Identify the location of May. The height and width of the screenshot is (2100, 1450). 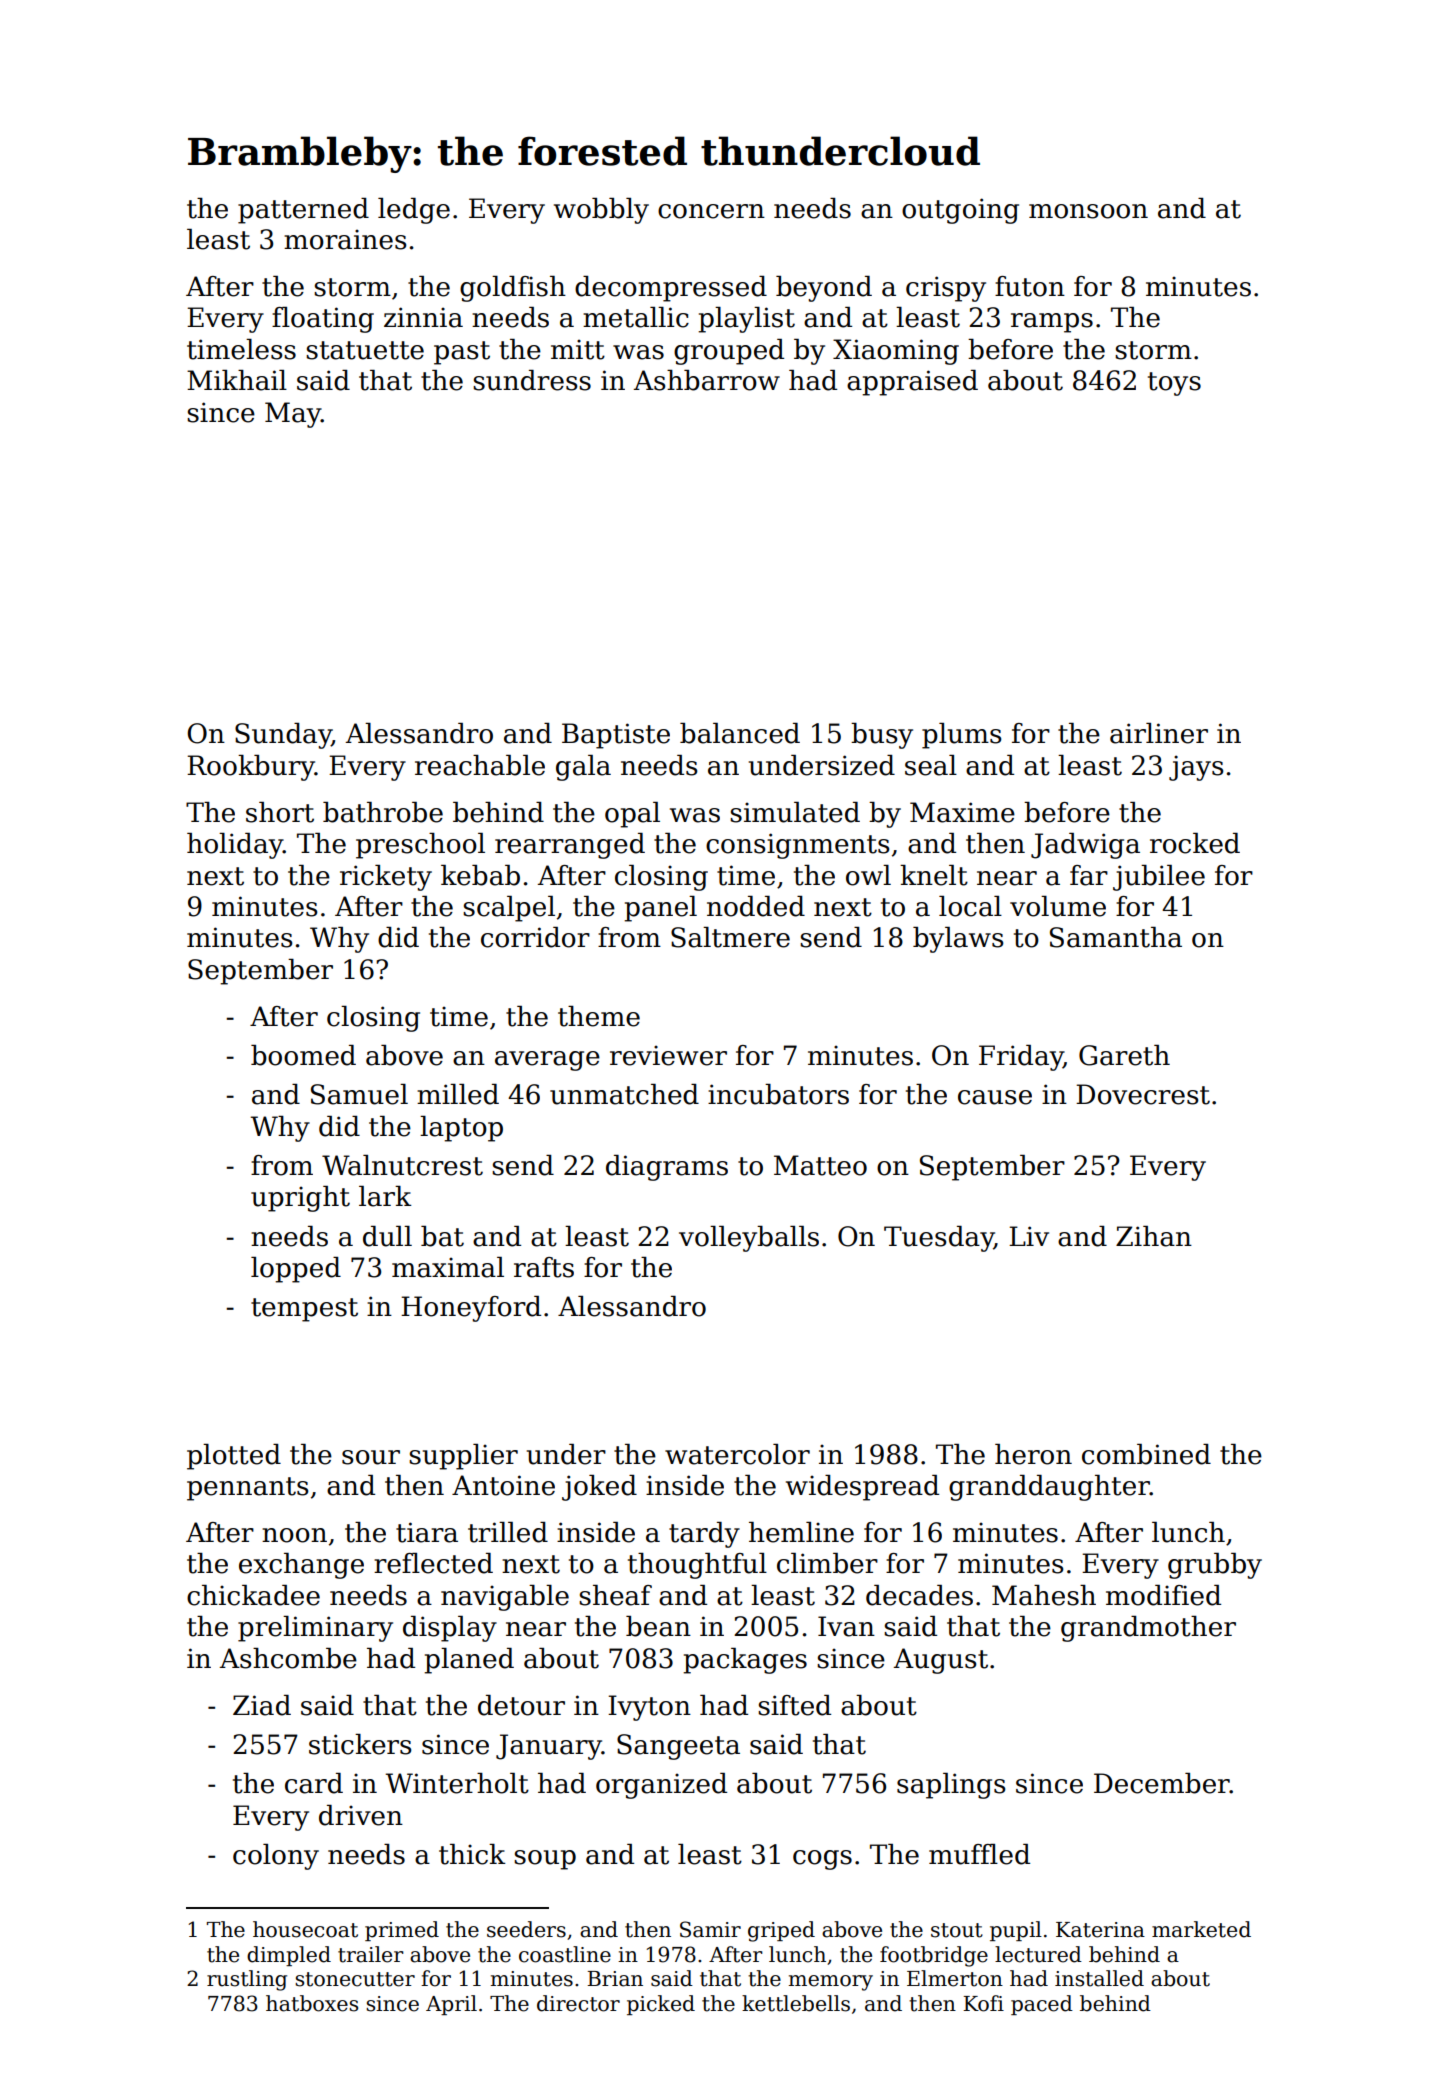
(293, 415).
